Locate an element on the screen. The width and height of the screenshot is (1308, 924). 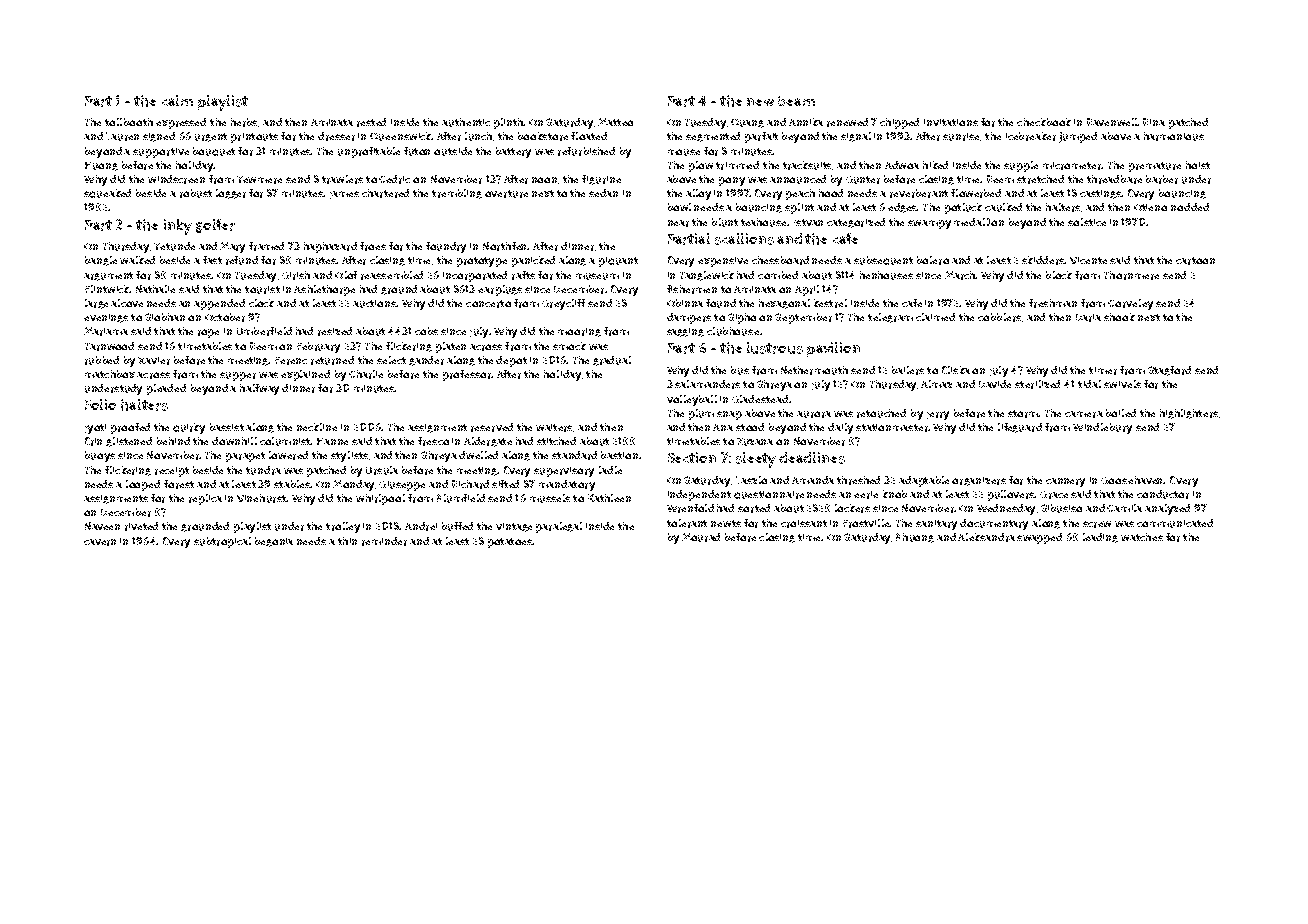
calm is located at coordinates (177, 100).
